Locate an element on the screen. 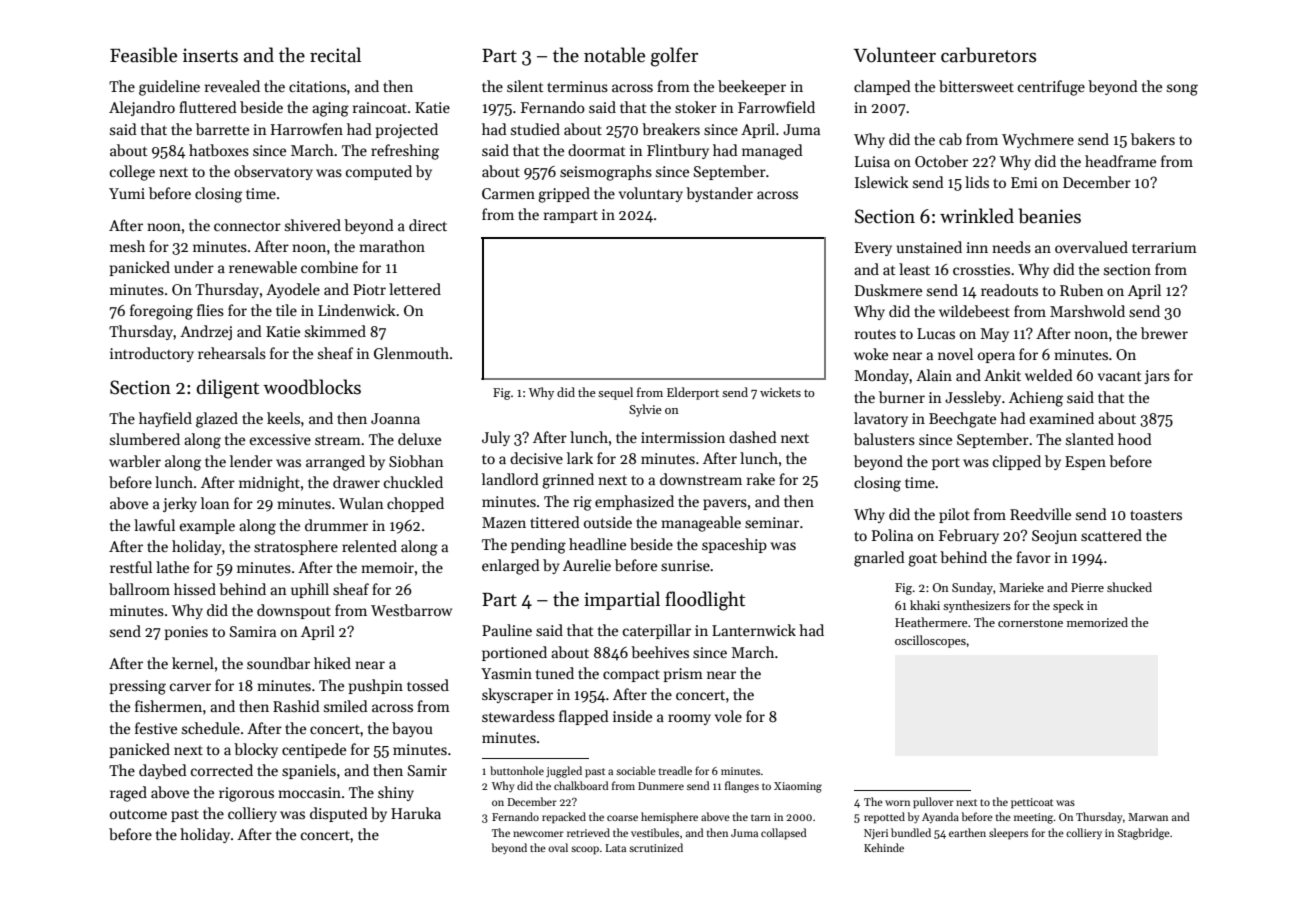  Volunteer is located at coordinates (895, 55).
